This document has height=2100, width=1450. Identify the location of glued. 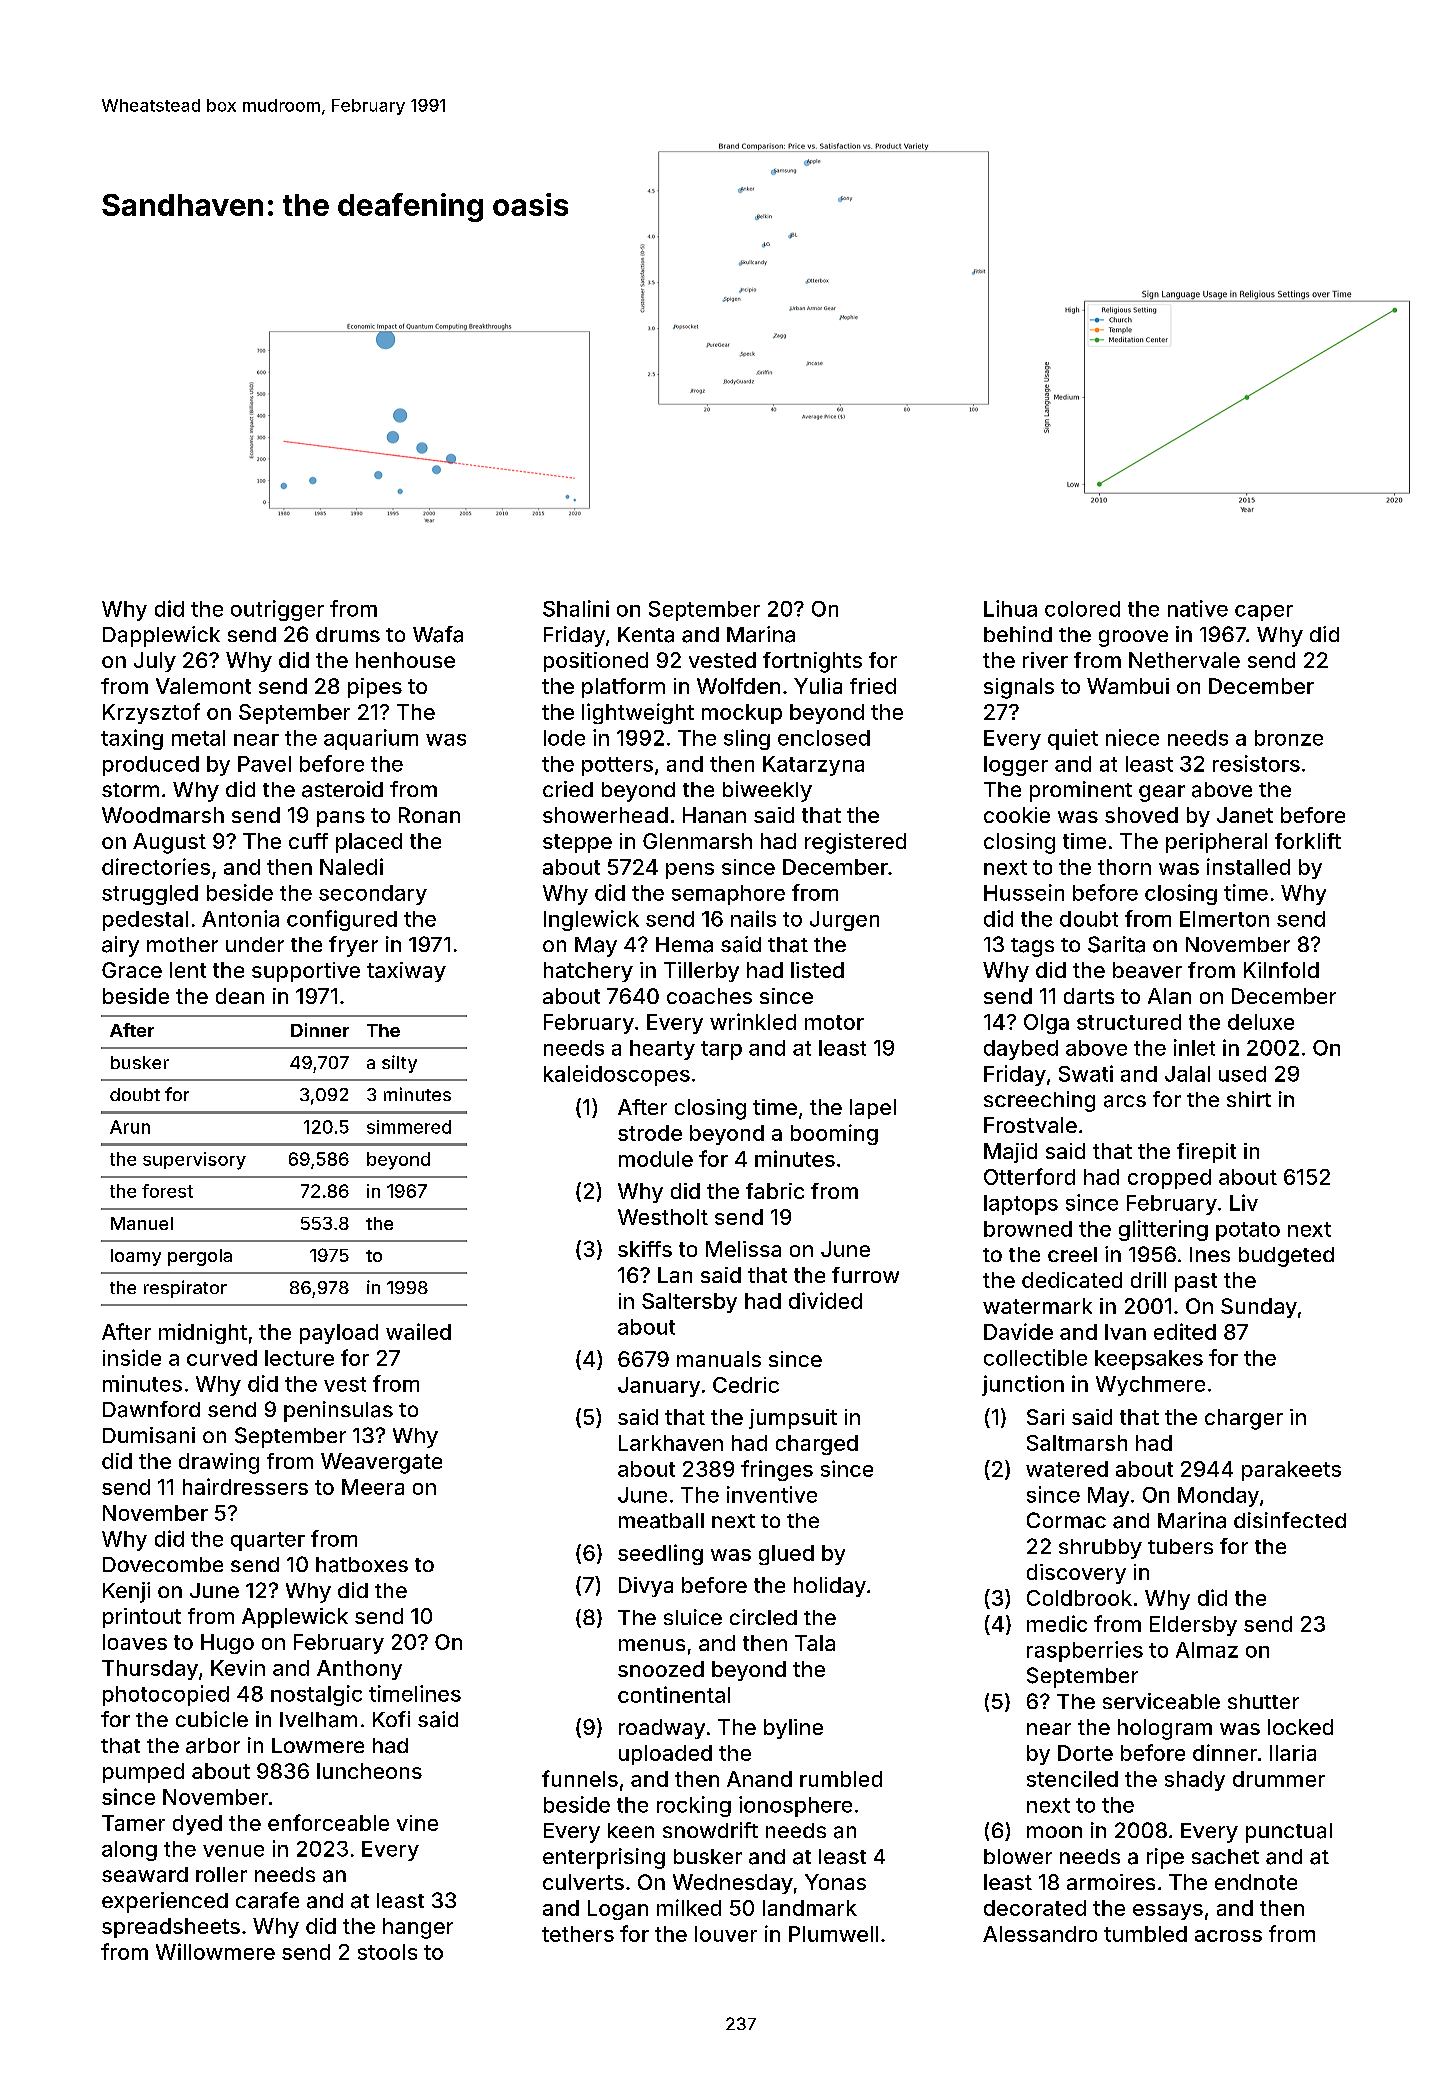
(786, 1555).
